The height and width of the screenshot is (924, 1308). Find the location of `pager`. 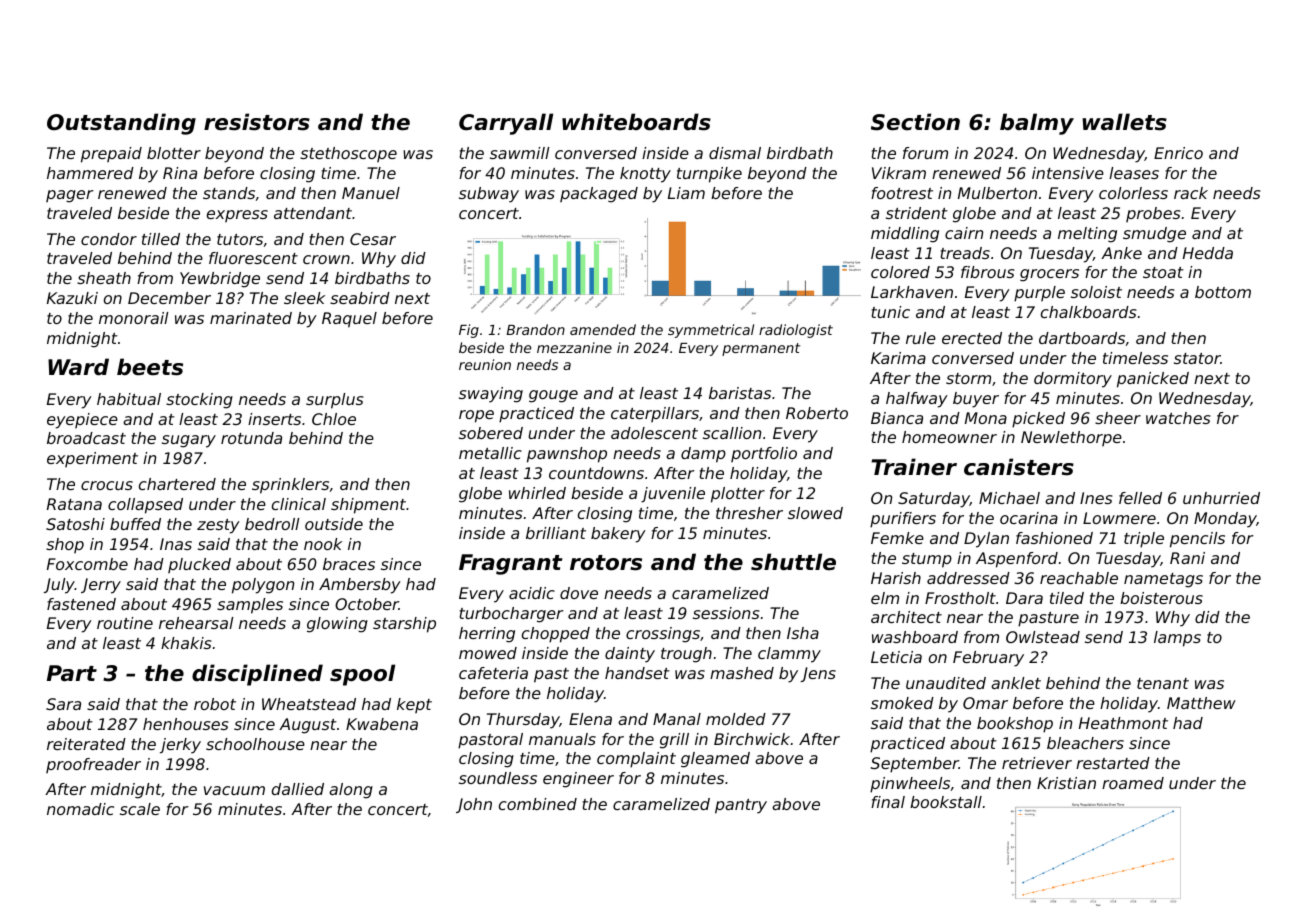

pager is located at coordinates (70, 196).
